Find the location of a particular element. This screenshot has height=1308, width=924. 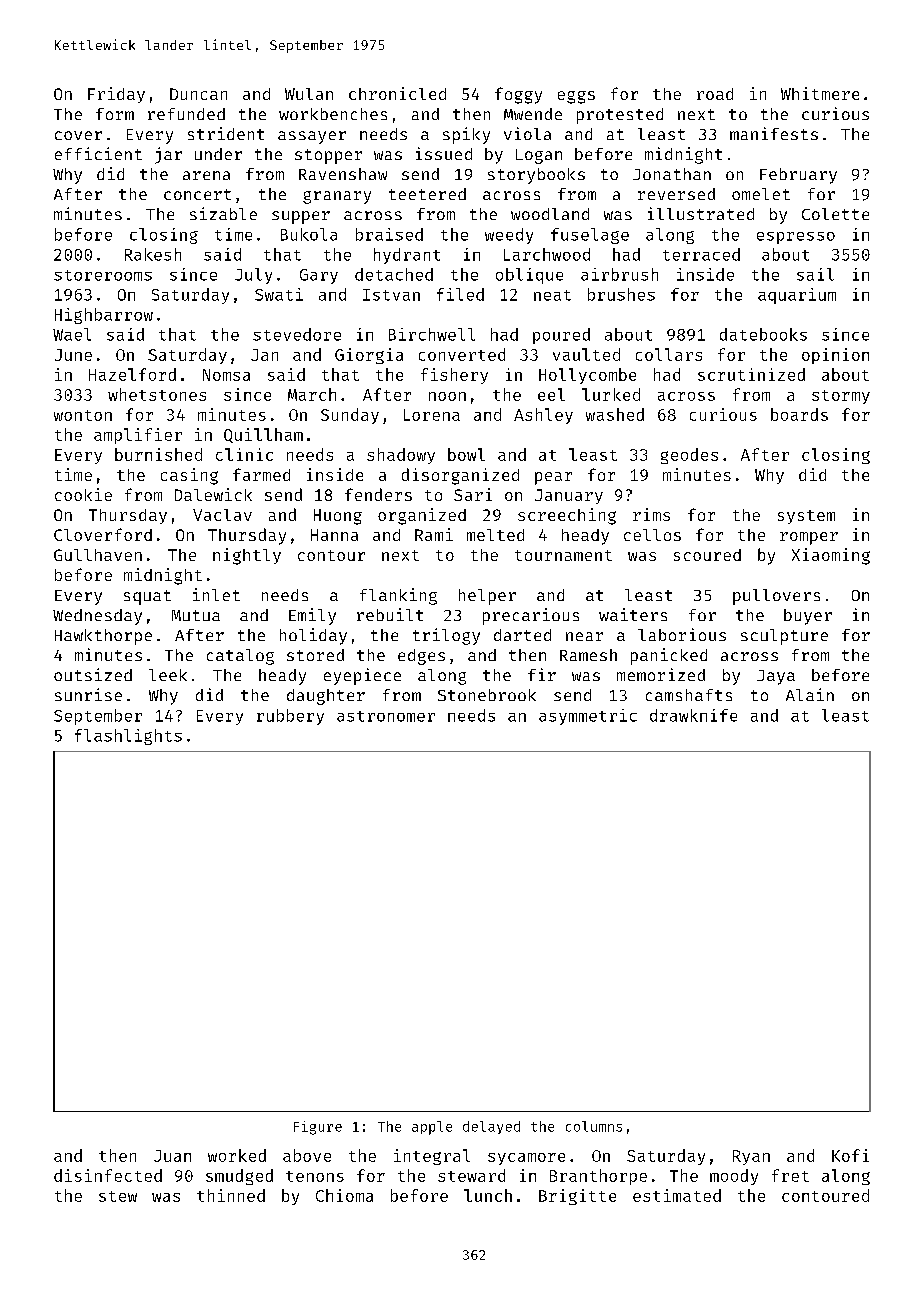

manifests is located at coordinates (774, 133).
